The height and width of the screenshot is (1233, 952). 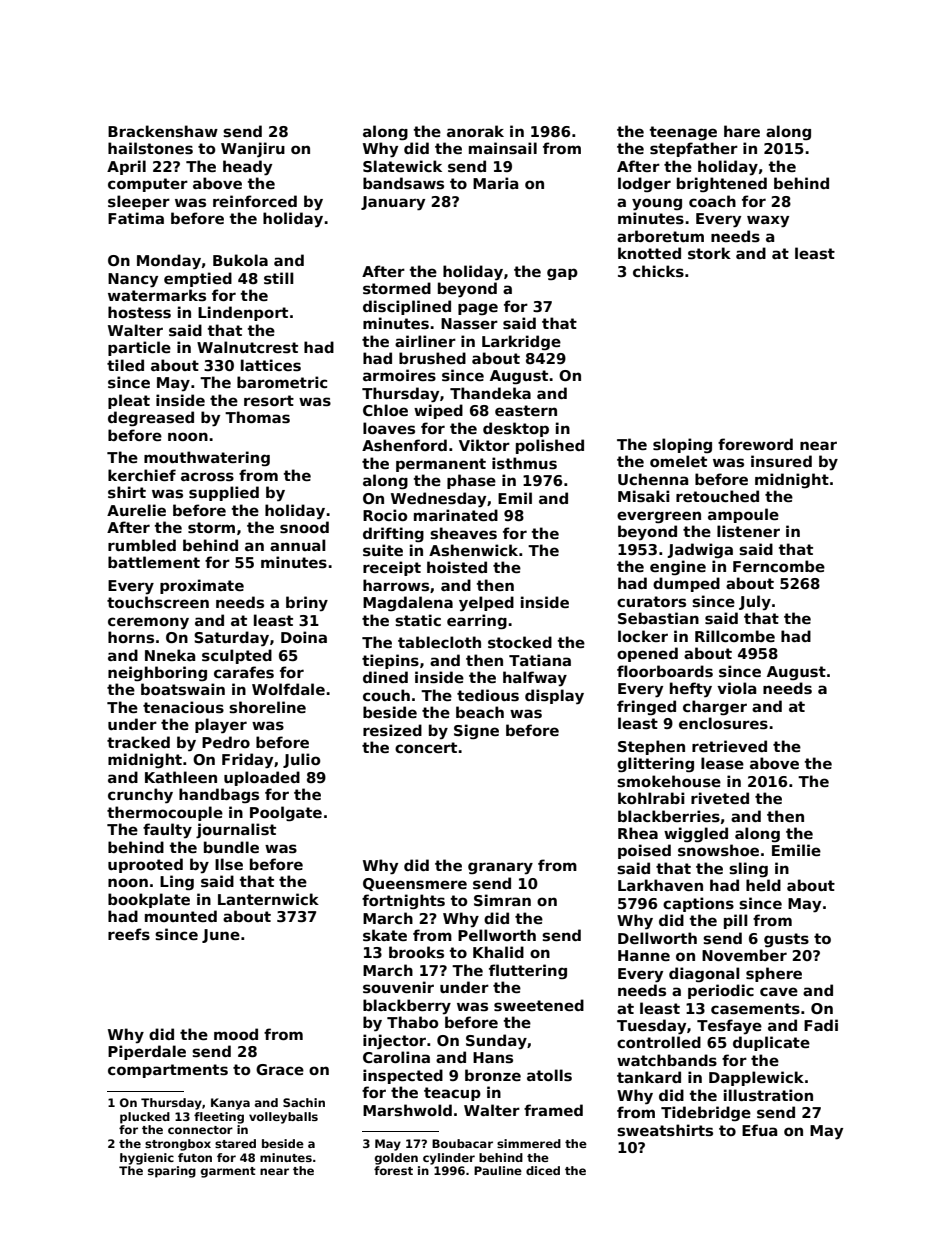 What do you see at coordinates (735, 636) in the screenshot?
I see `Rillcombe` at bounding box center [735, 636].
